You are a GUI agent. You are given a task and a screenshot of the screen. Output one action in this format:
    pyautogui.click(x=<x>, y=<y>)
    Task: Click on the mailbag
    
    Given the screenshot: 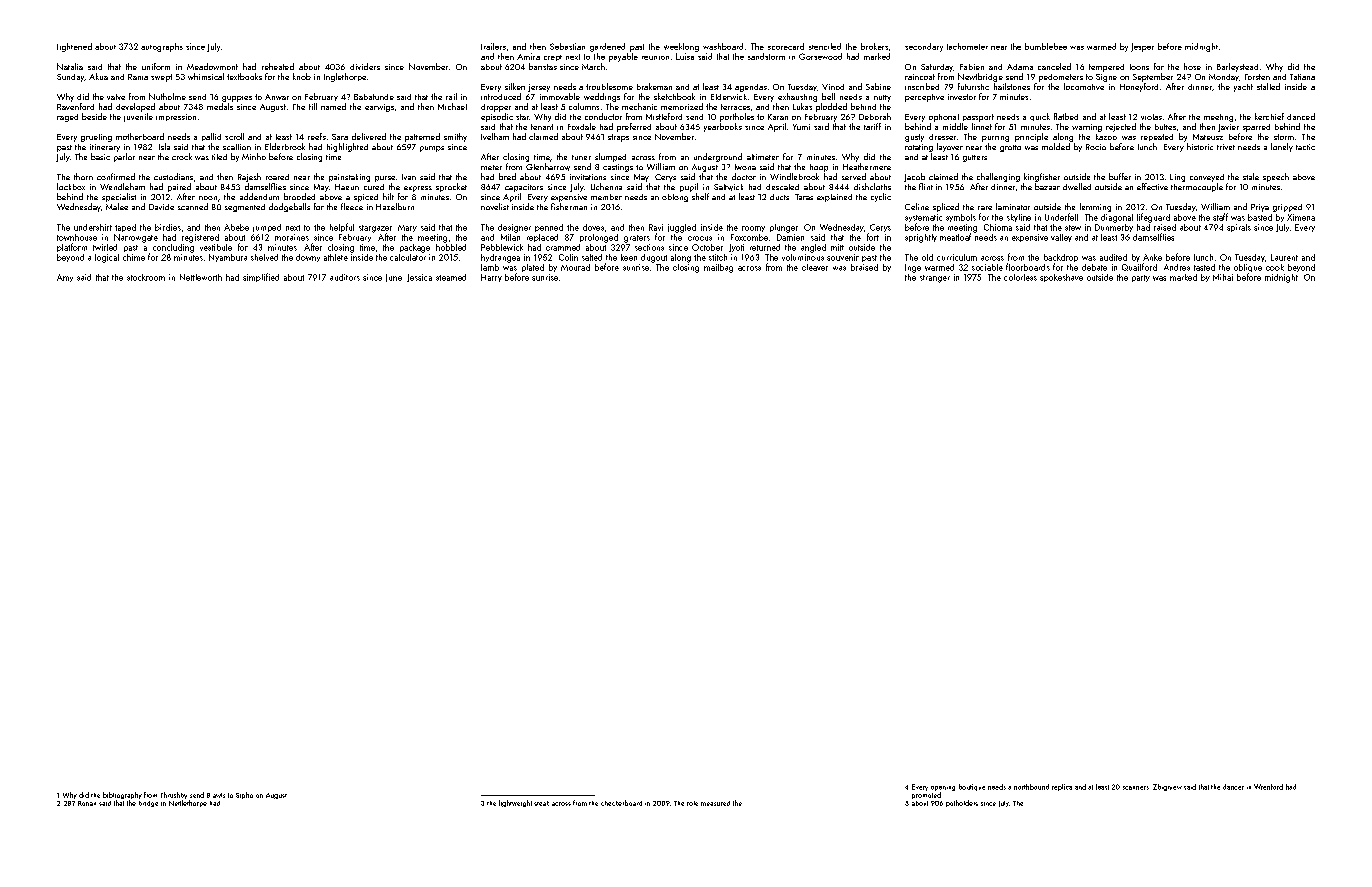 What is the action you would take?
    pyautogui.click(x=718, y=268)
